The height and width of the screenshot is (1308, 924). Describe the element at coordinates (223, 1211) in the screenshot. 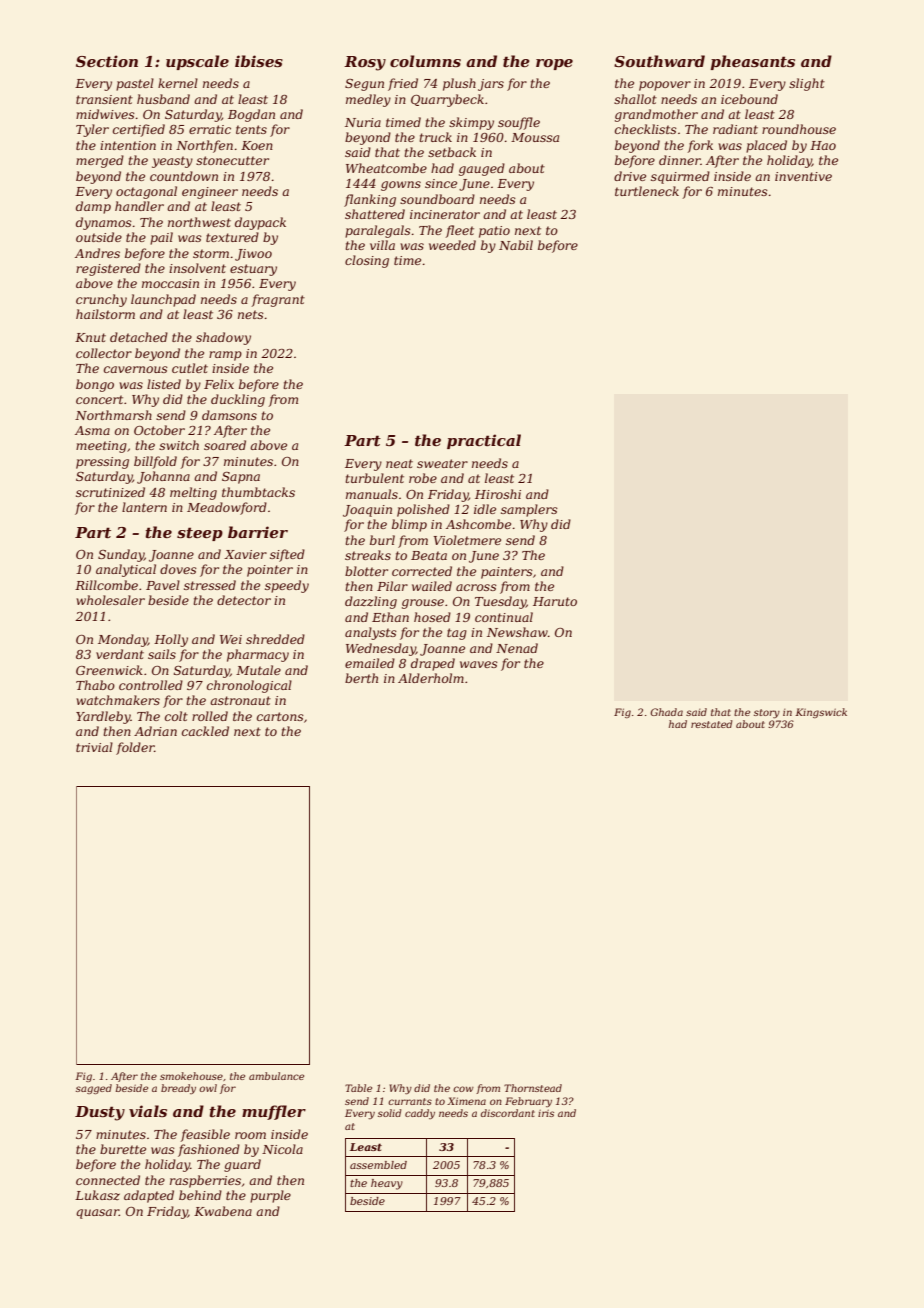

I see `Kwabena` at that location.
